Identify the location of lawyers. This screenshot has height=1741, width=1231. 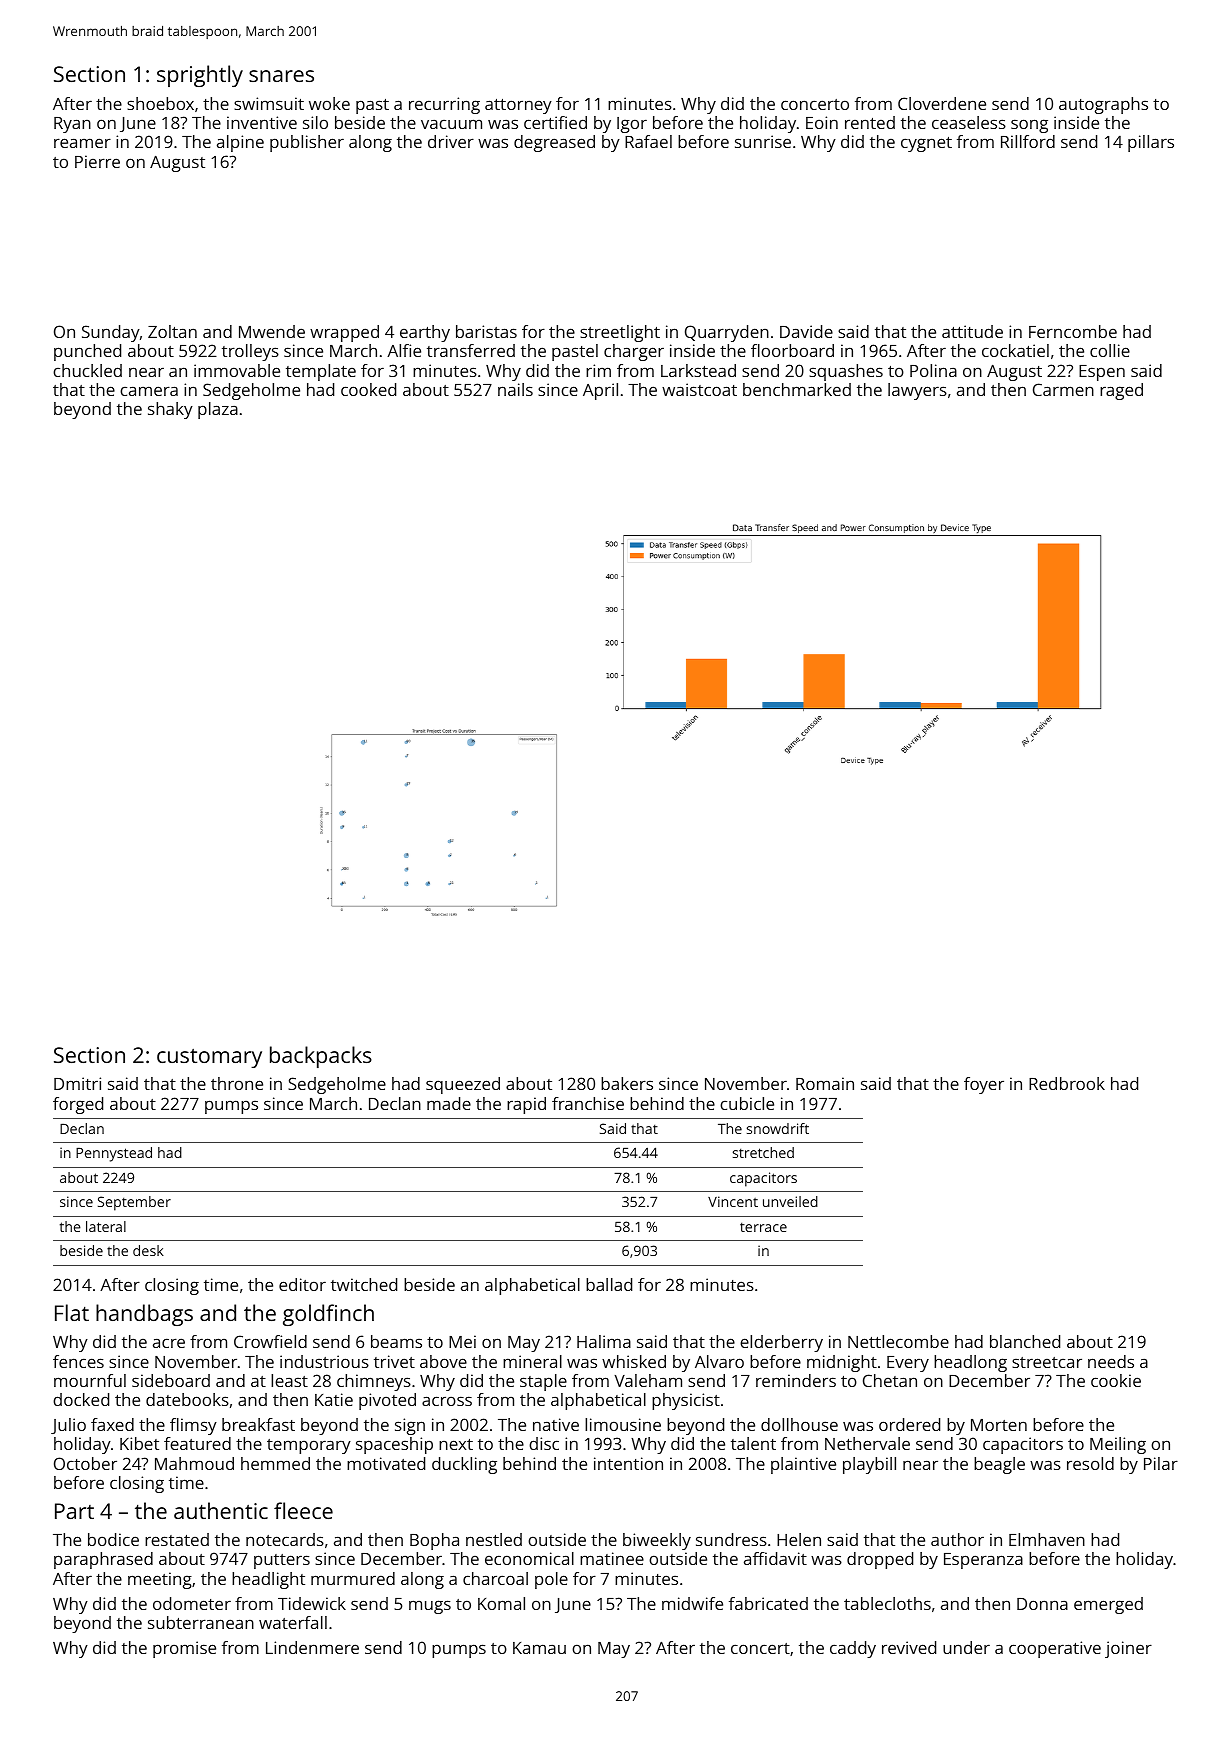
(917, 391).
